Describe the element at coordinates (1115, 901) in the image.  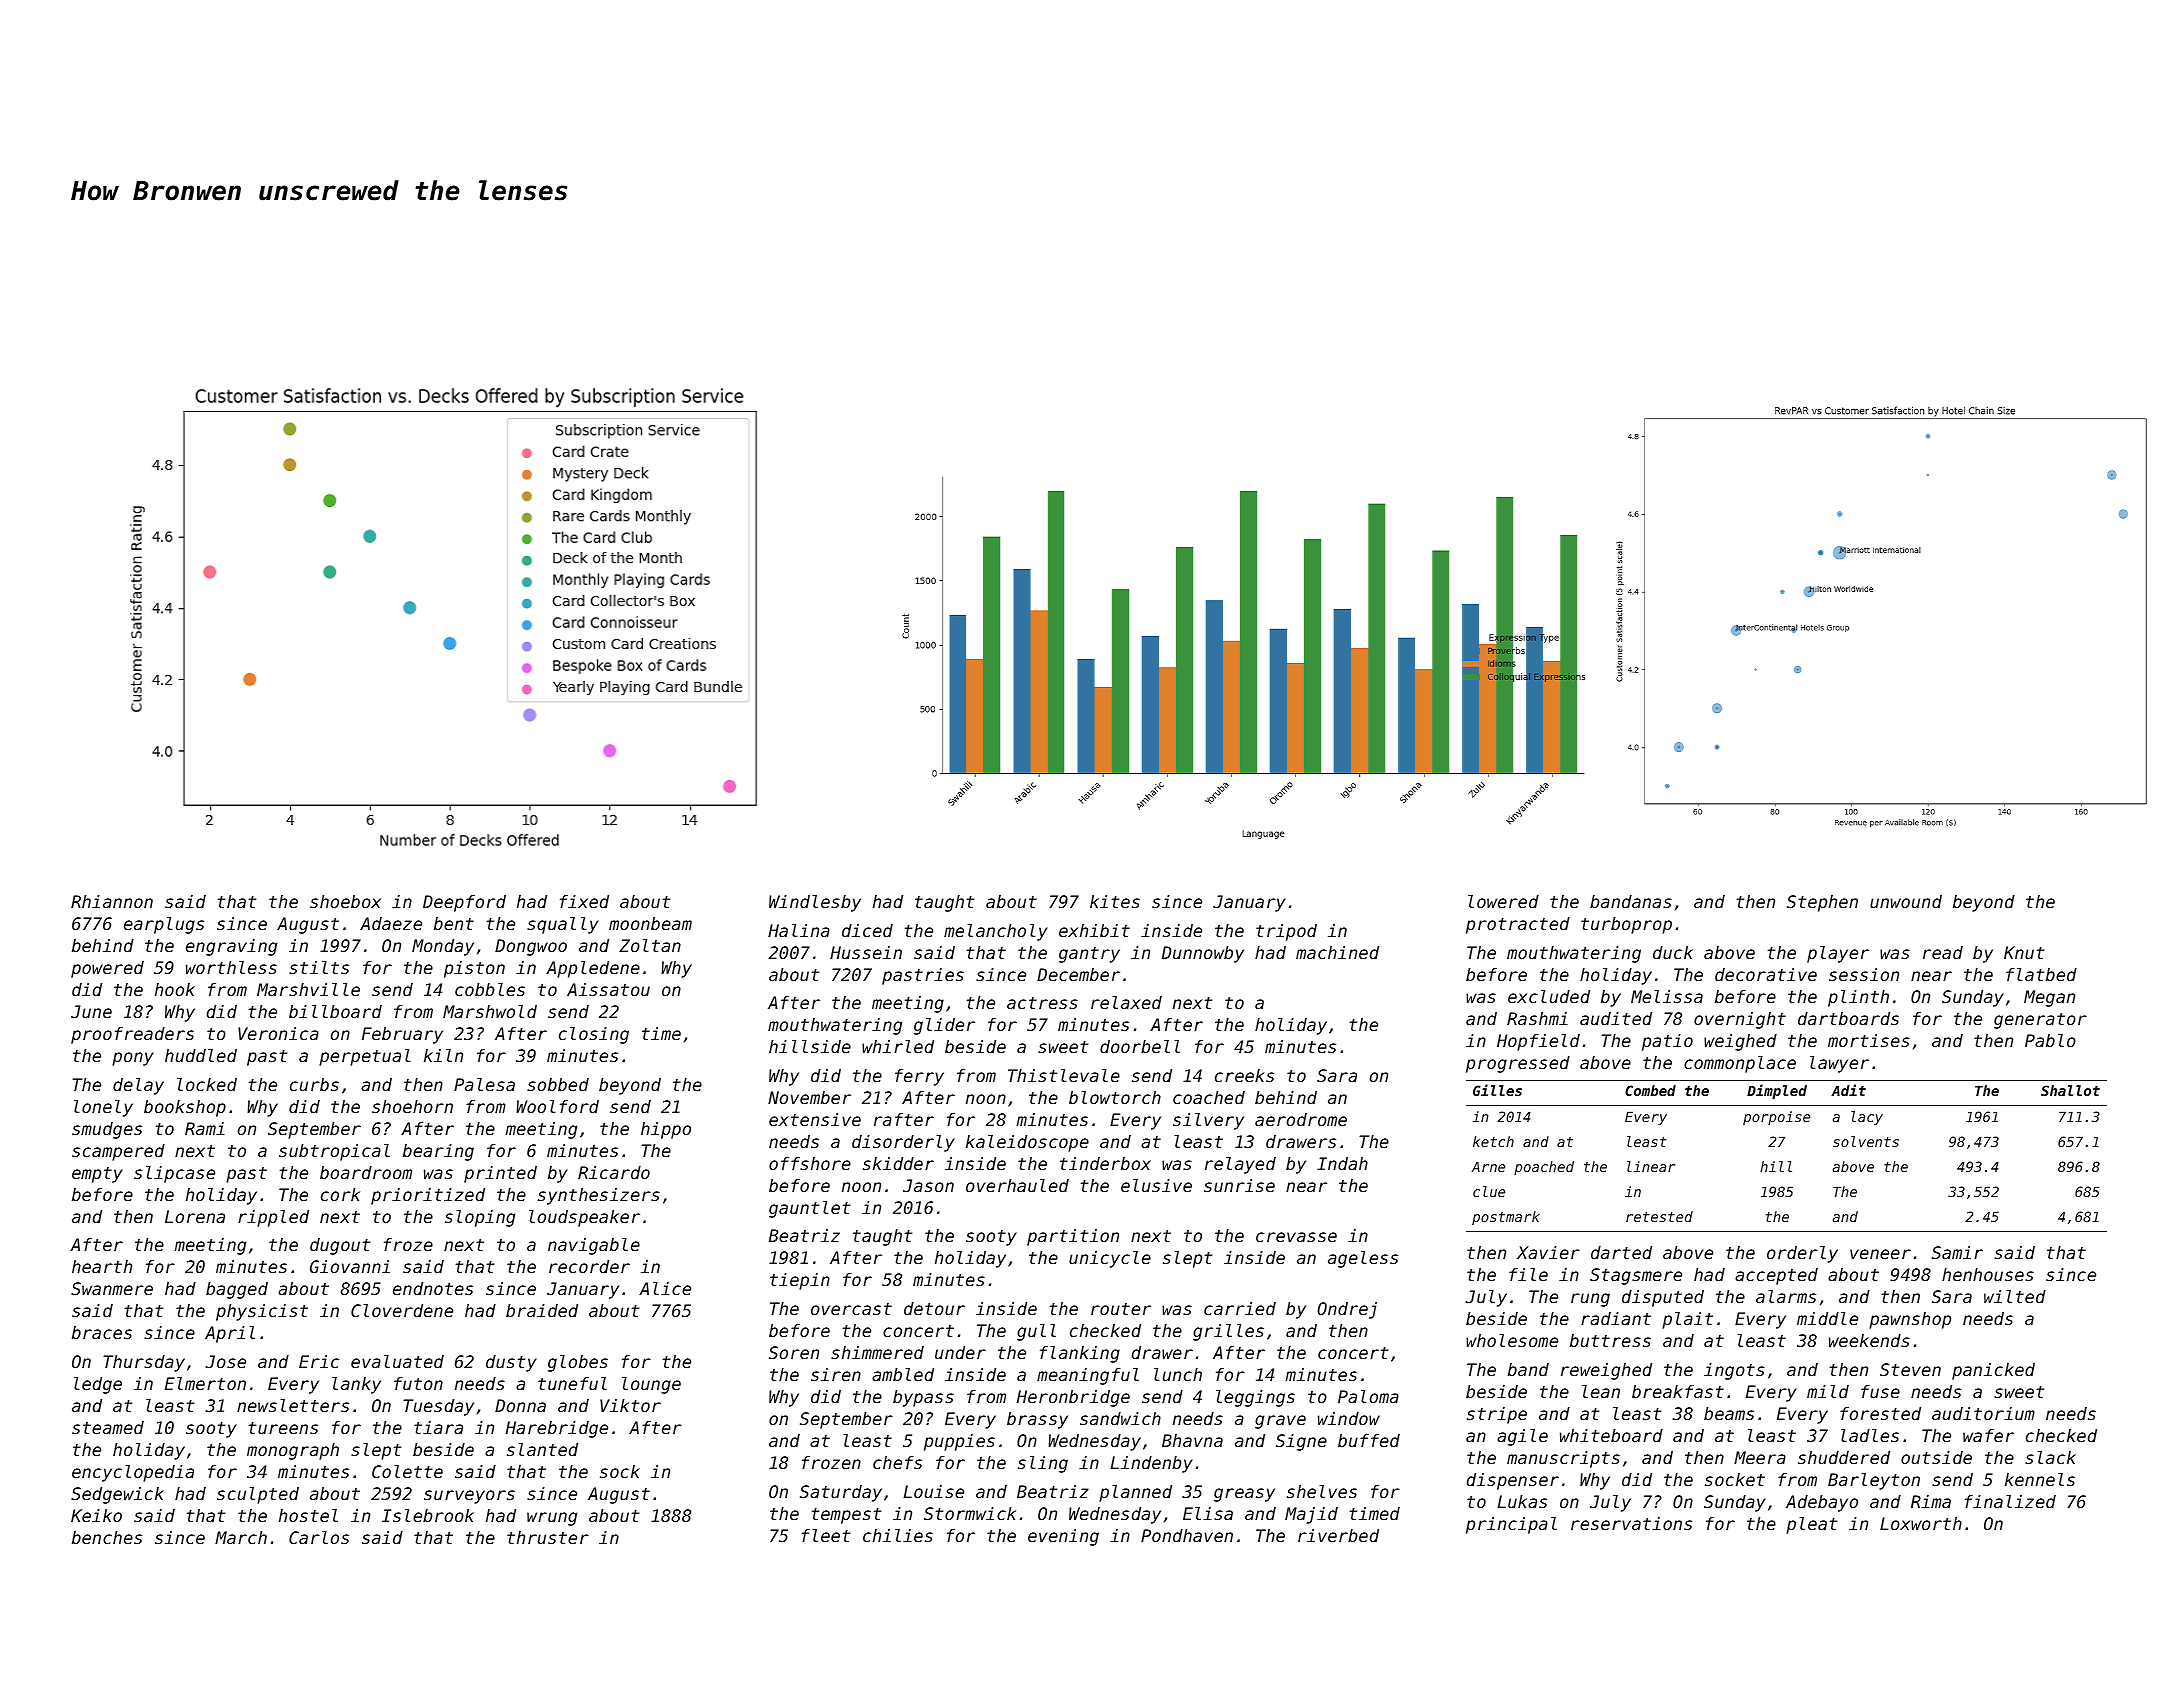
I see `kites` at that location.
